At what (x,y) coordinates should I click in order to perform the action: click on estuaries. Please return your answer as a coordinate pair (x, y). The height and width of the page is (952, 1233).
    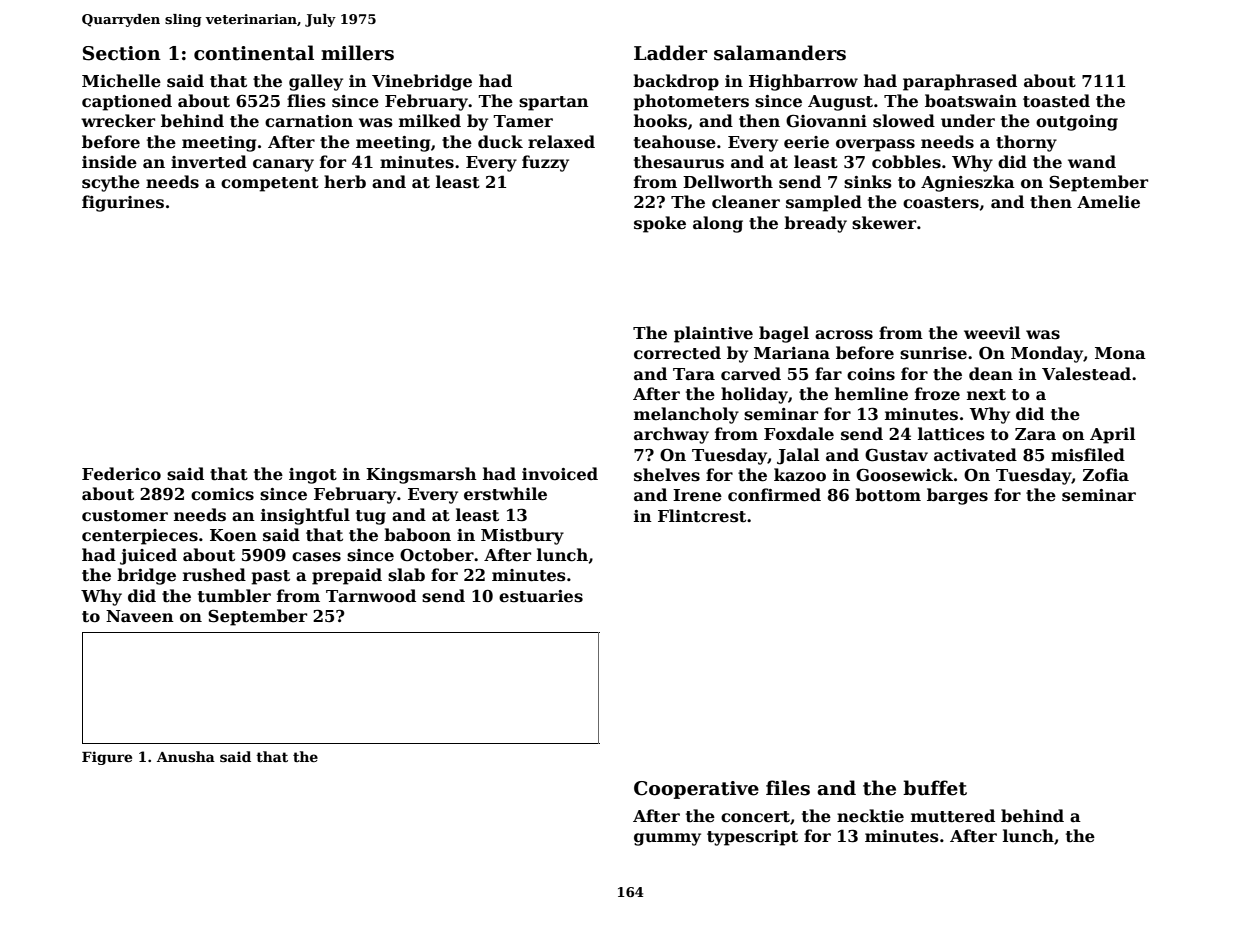
    Looking at the image, I should click on (541, 596).
